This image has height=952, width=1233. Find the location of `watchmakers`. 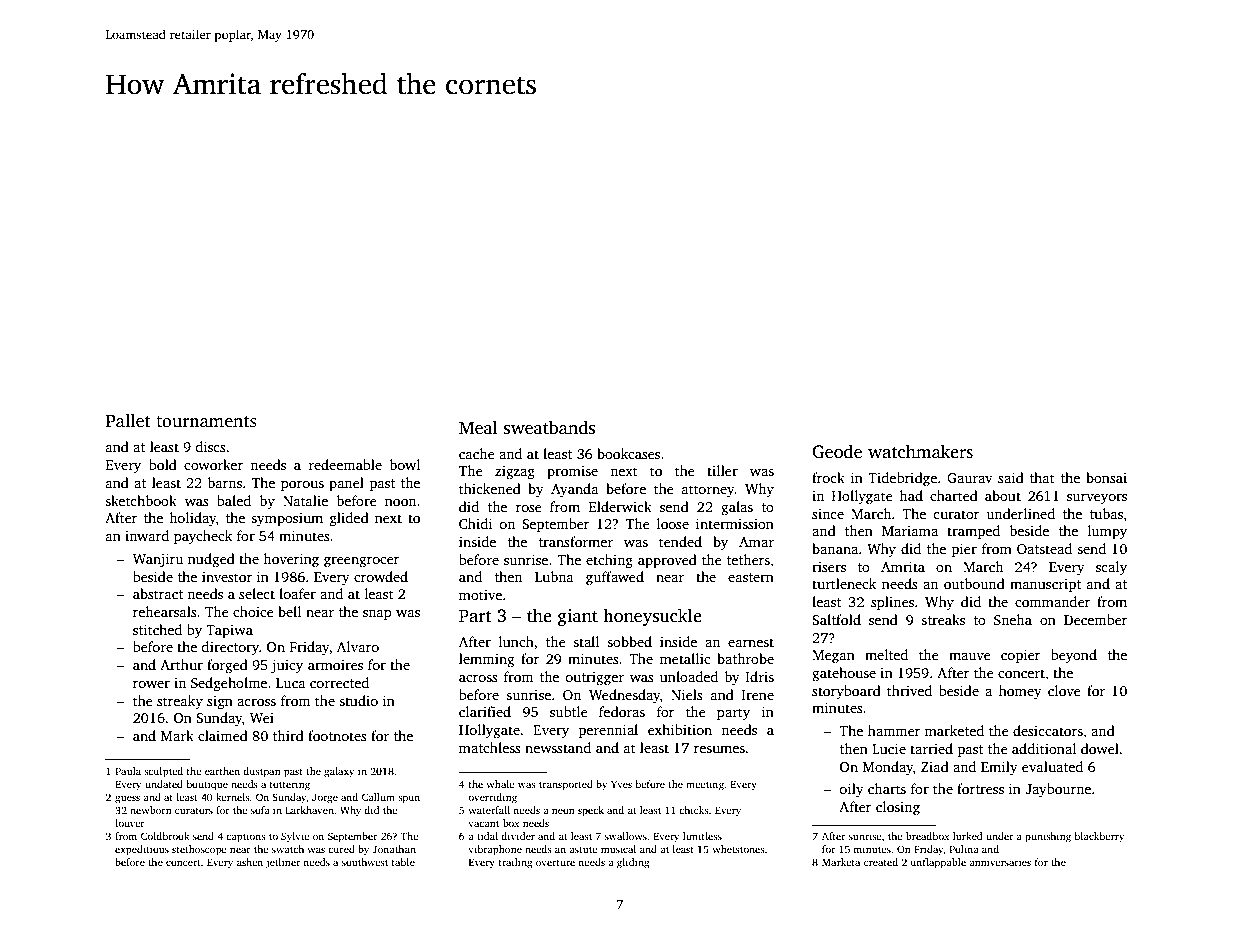

watchmakers is located at coordinates (920, 451).
